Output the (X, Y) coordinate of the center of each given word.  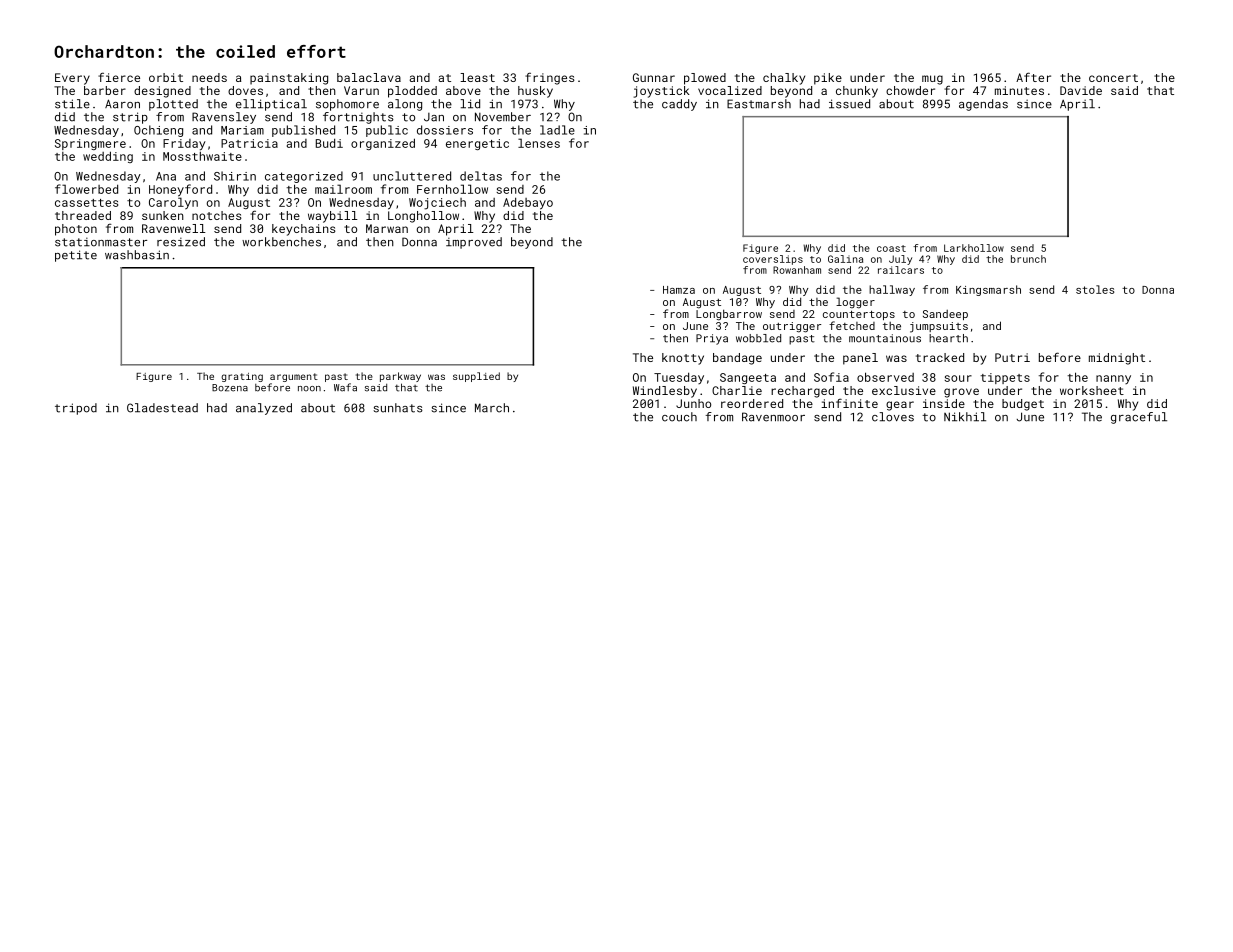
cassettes (86, 203)
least (477, 77)
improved (474, 243)
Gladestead (162, 408)
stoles (1095, 289)
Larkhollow (974, 248)
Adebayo (528, 203)
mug (932, 80)
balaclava (369, 77)
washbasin (137, 255)
